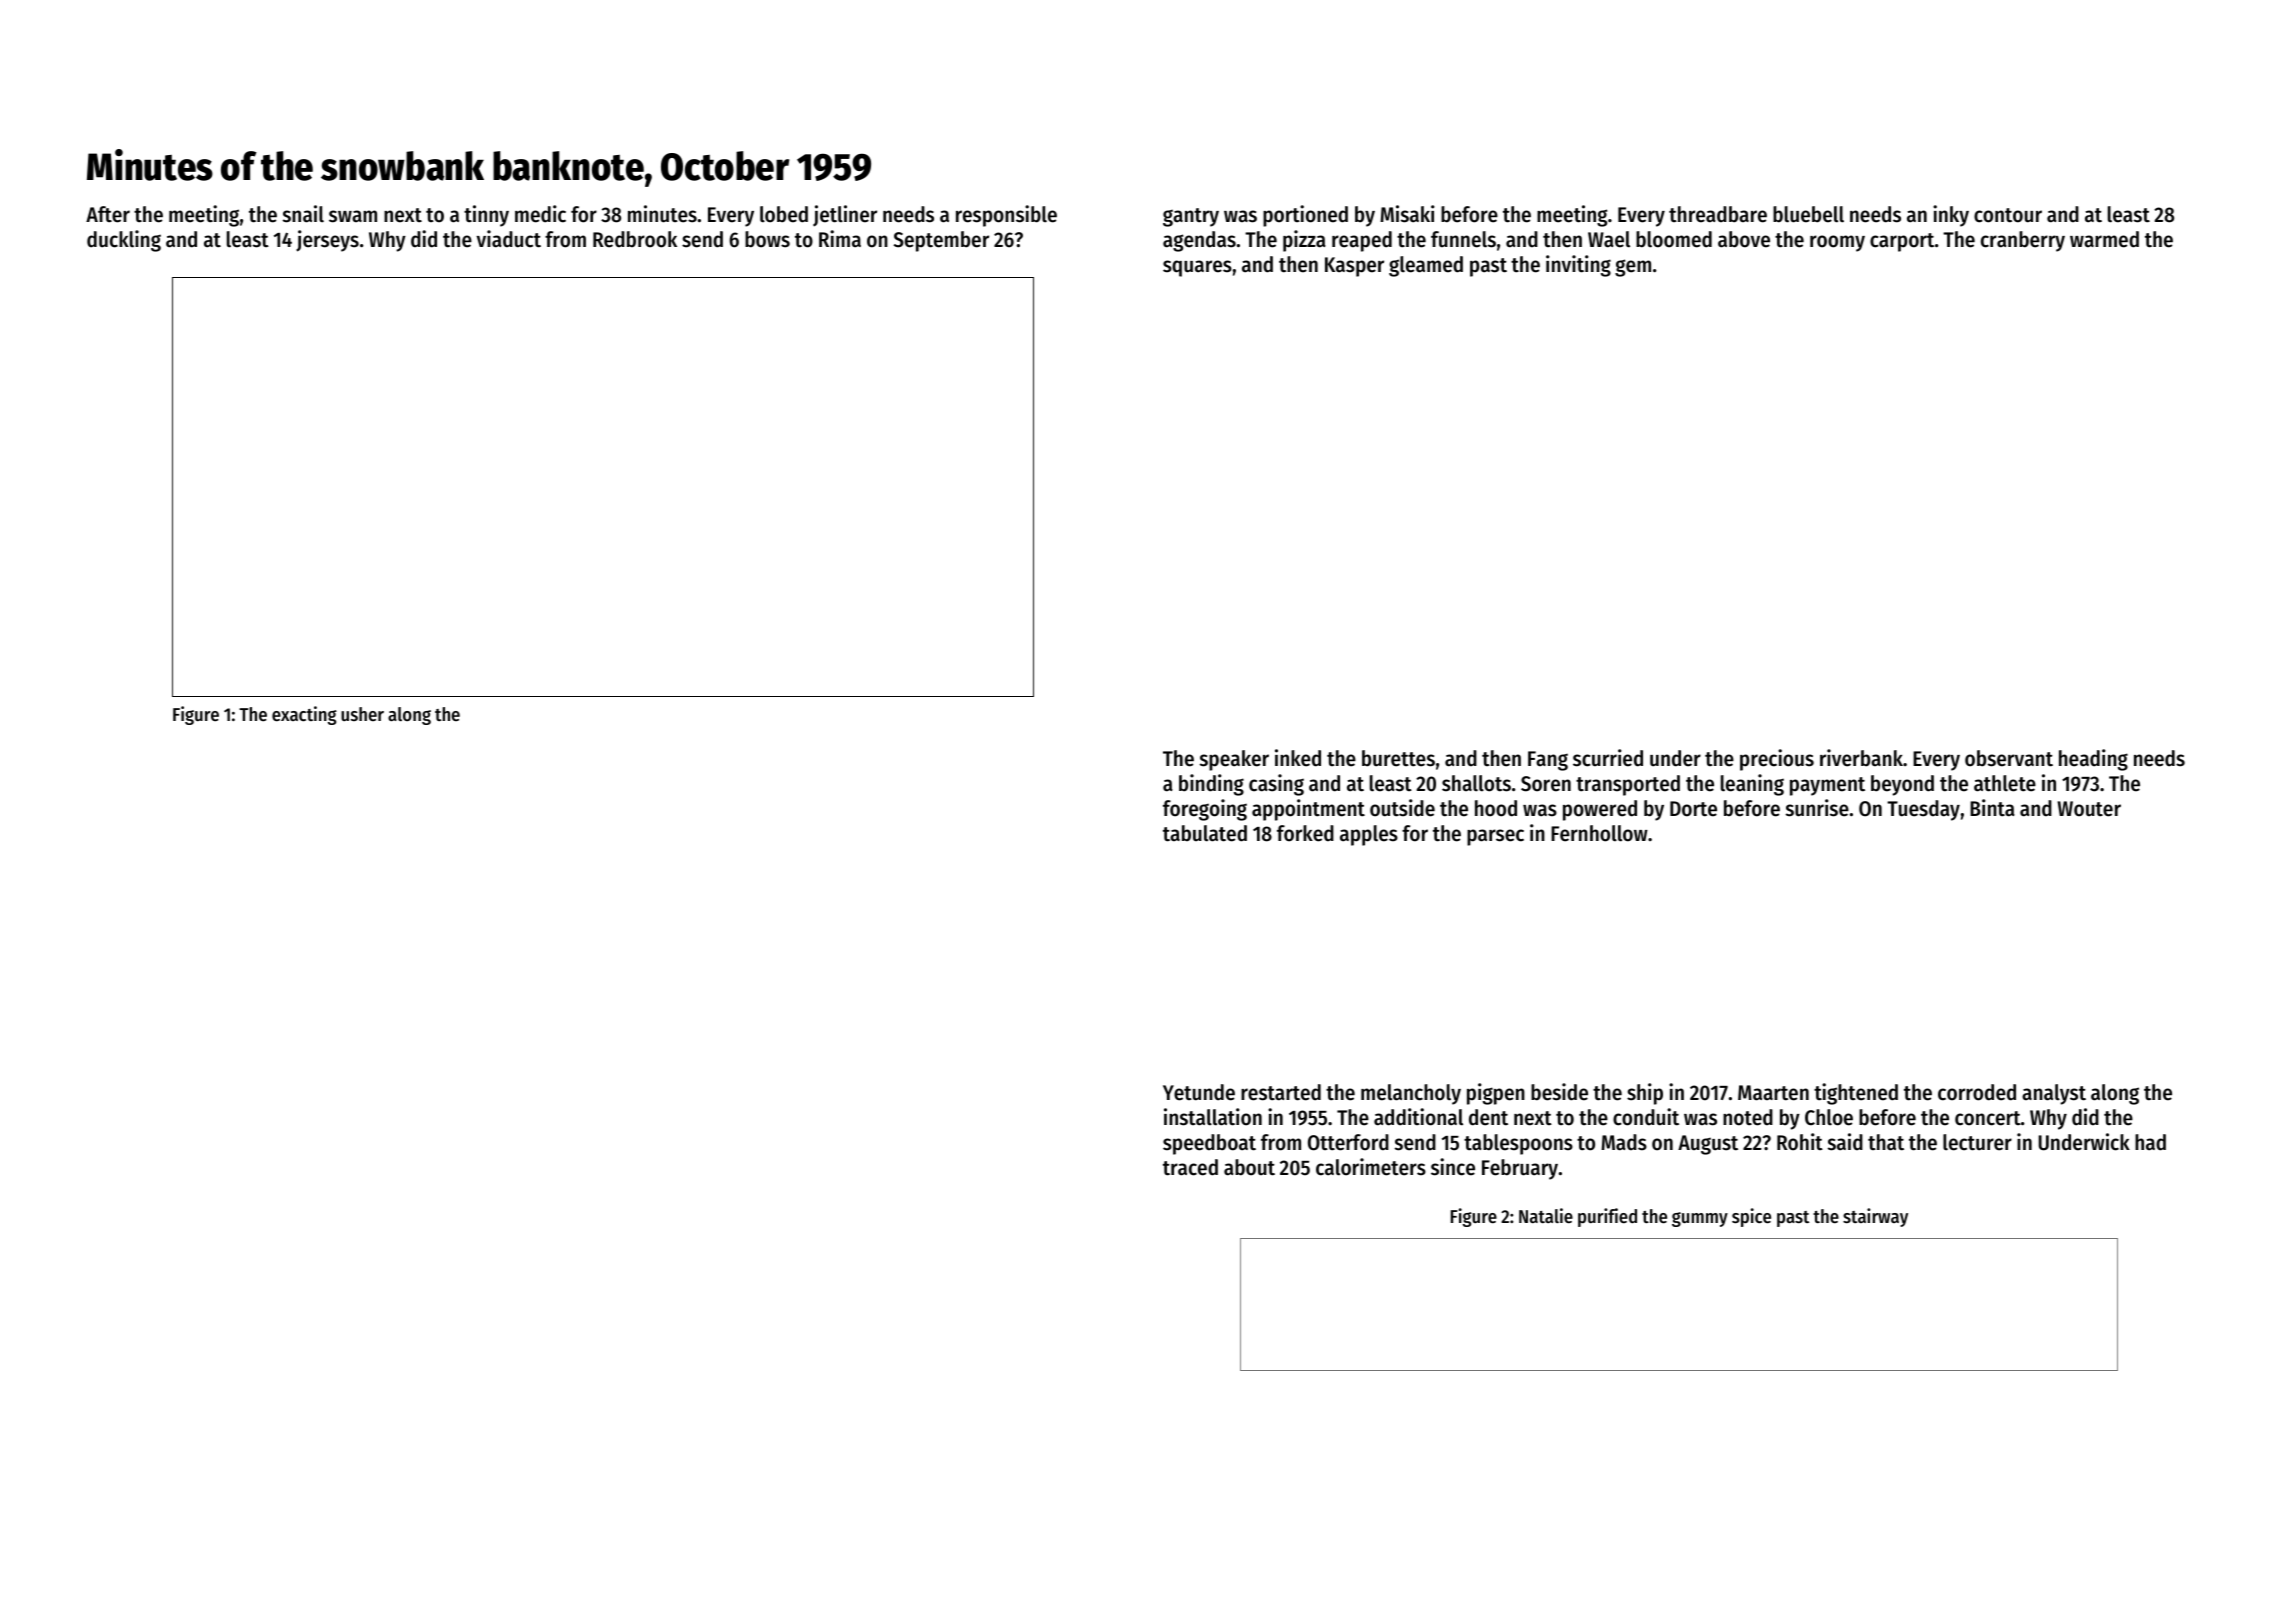 This screenshot has height=1614, width=2282. What do you see at coordinates (362, 714) in the screenshot?
I see `usher` at bounding box center [362, 714].
